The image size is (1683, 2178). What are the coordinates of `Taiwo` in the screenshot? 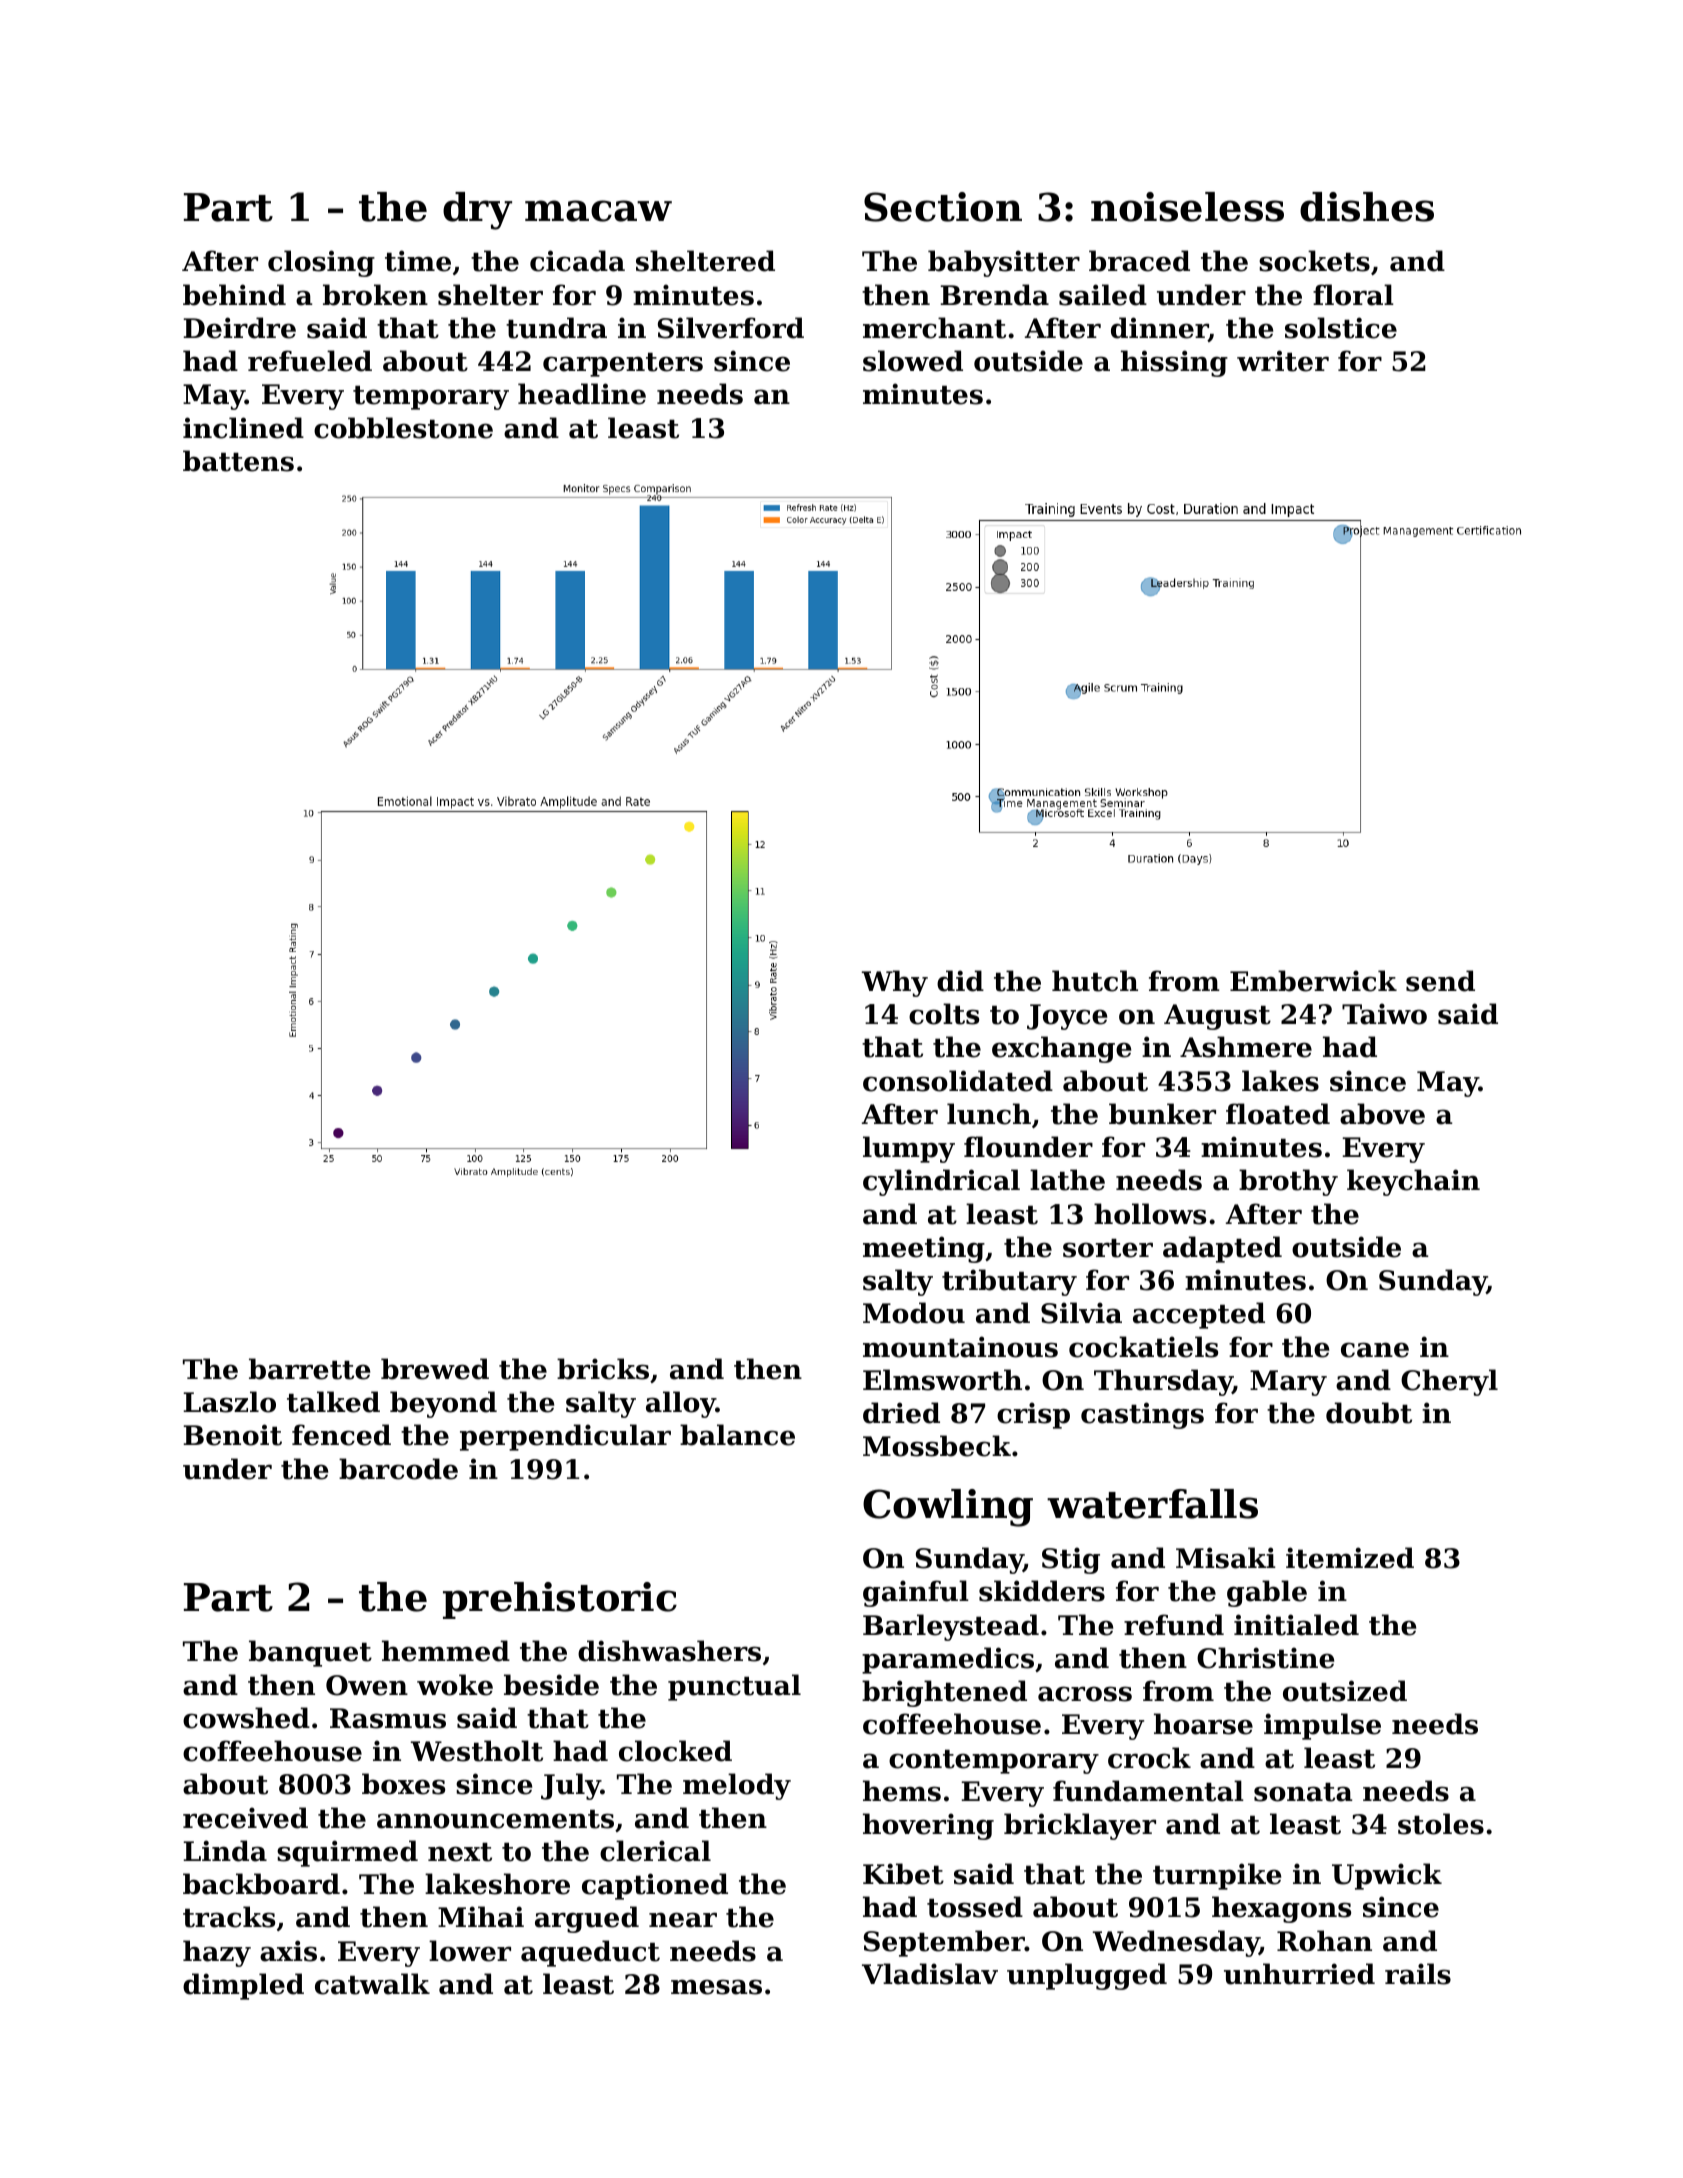 It's located at (1384, 1014).
